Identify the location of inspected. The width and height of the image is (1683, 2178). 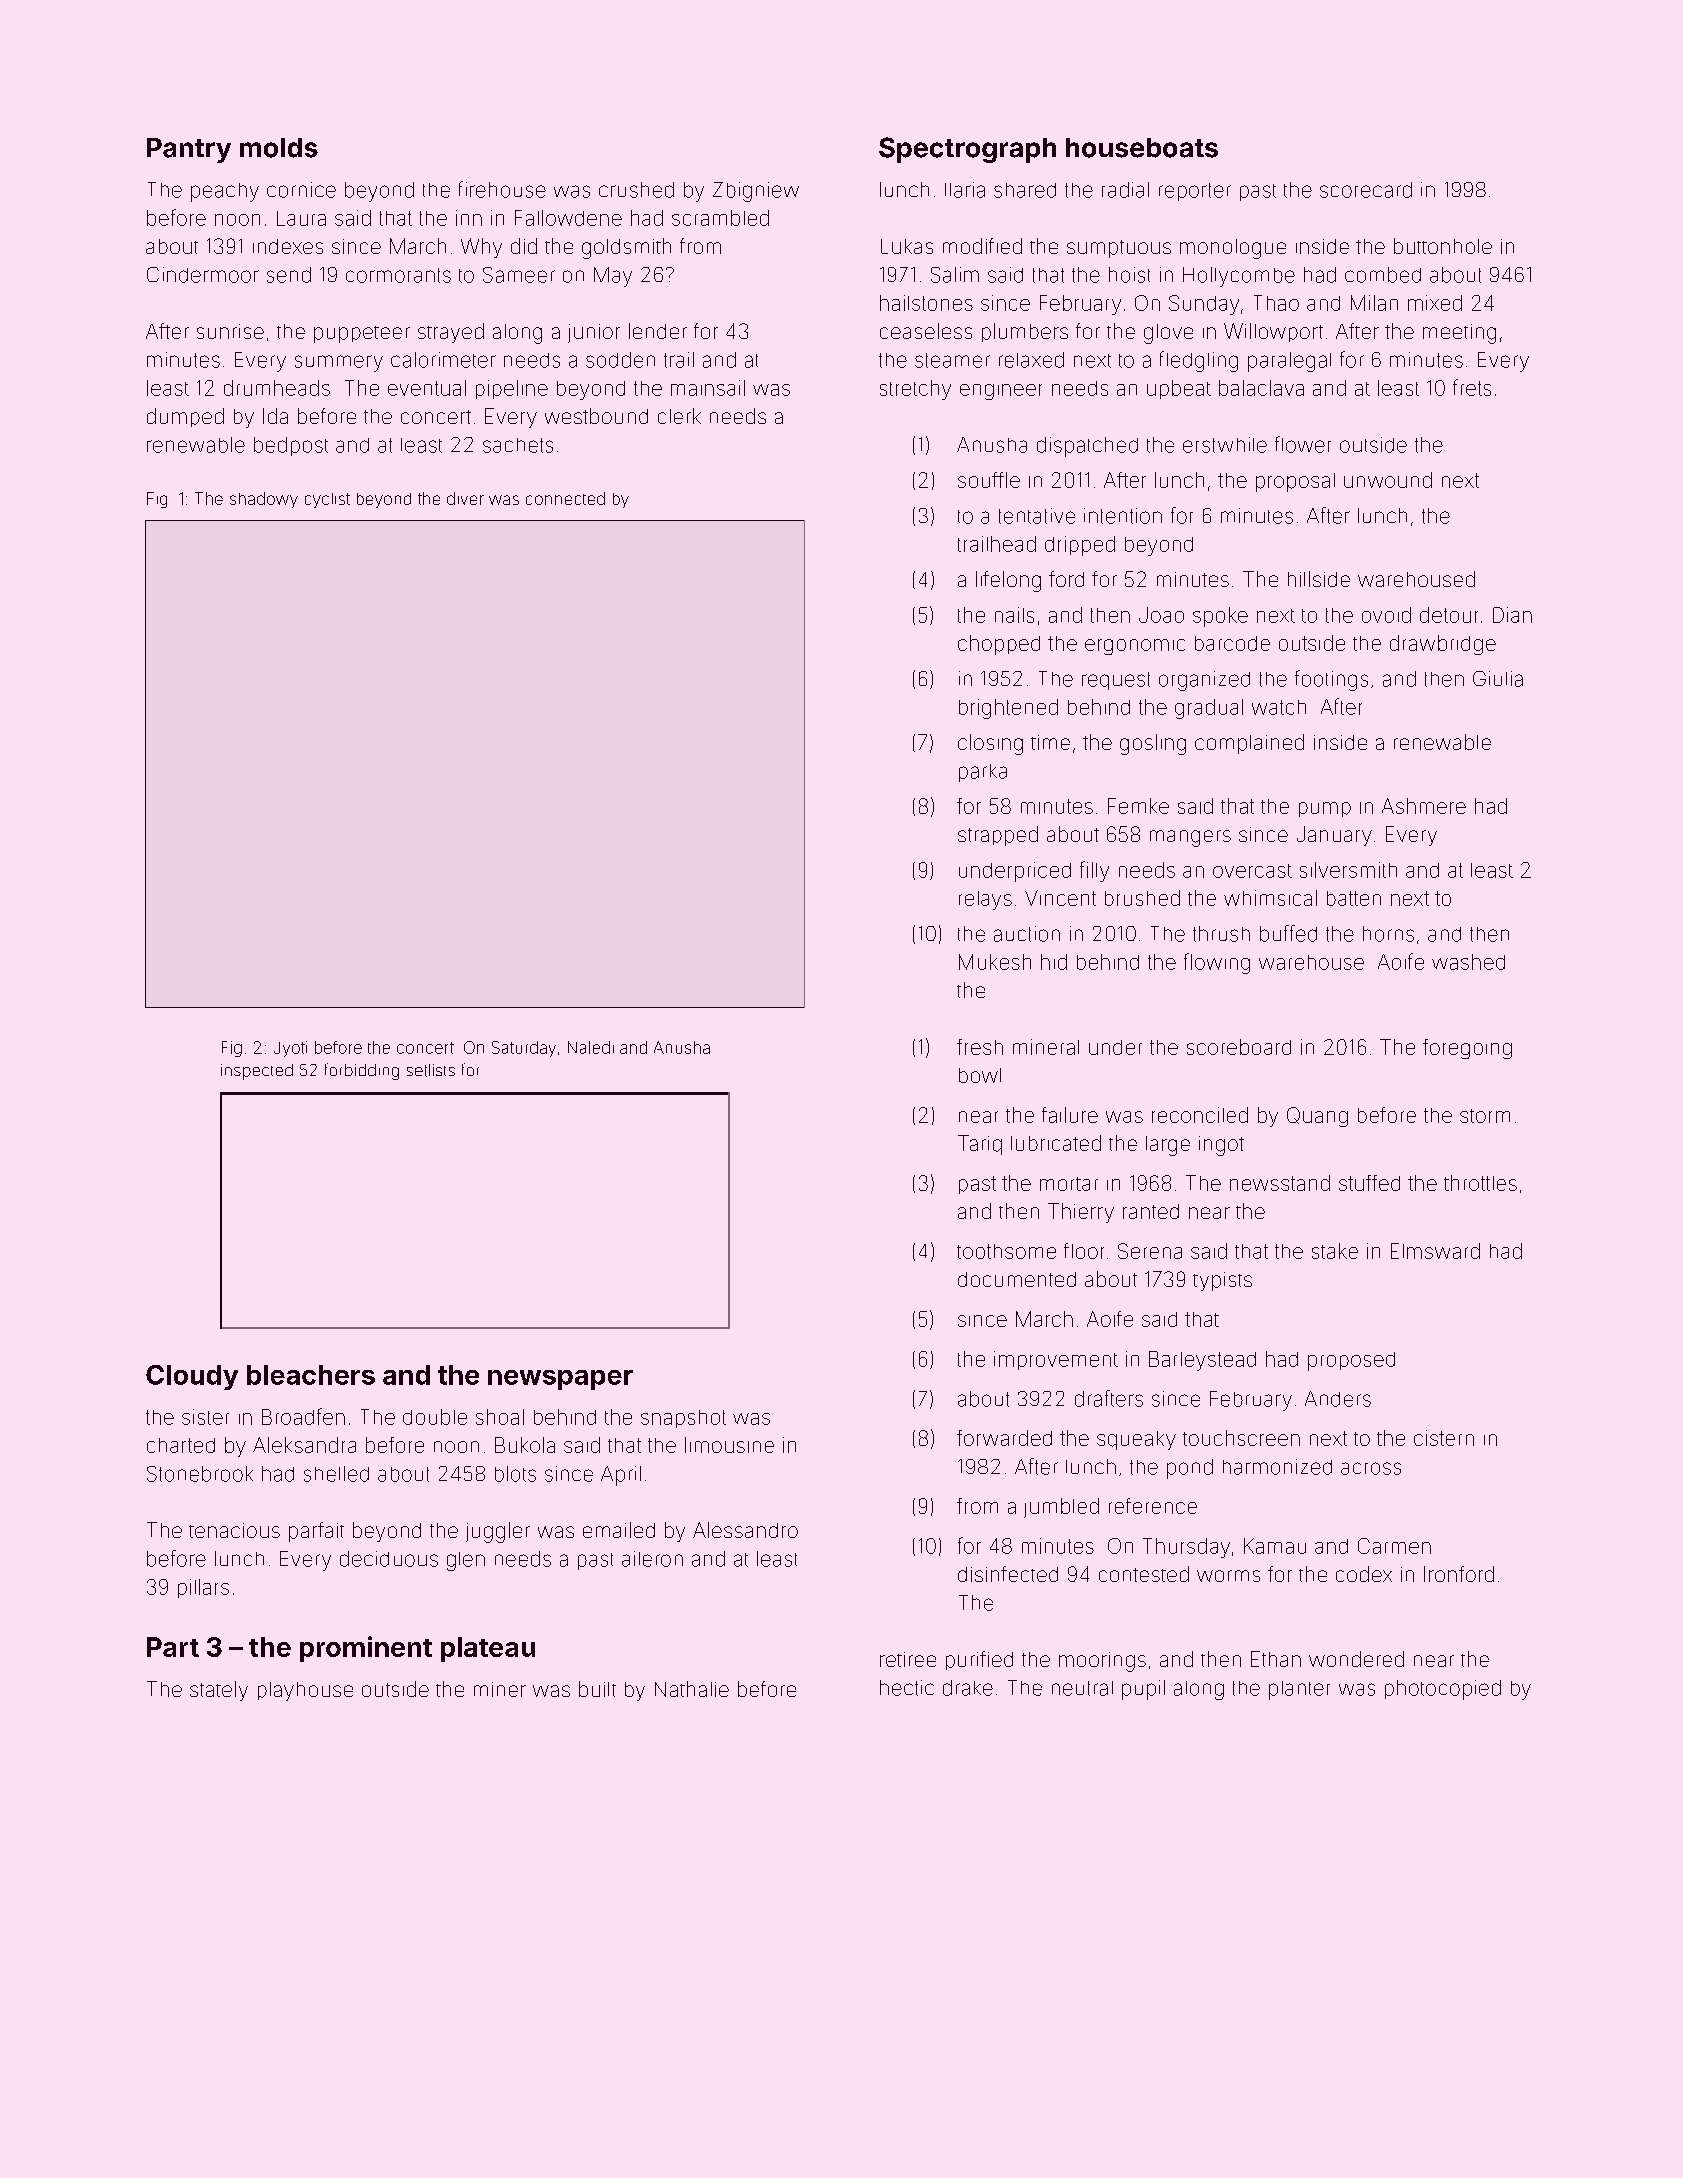
(257, 1072).
